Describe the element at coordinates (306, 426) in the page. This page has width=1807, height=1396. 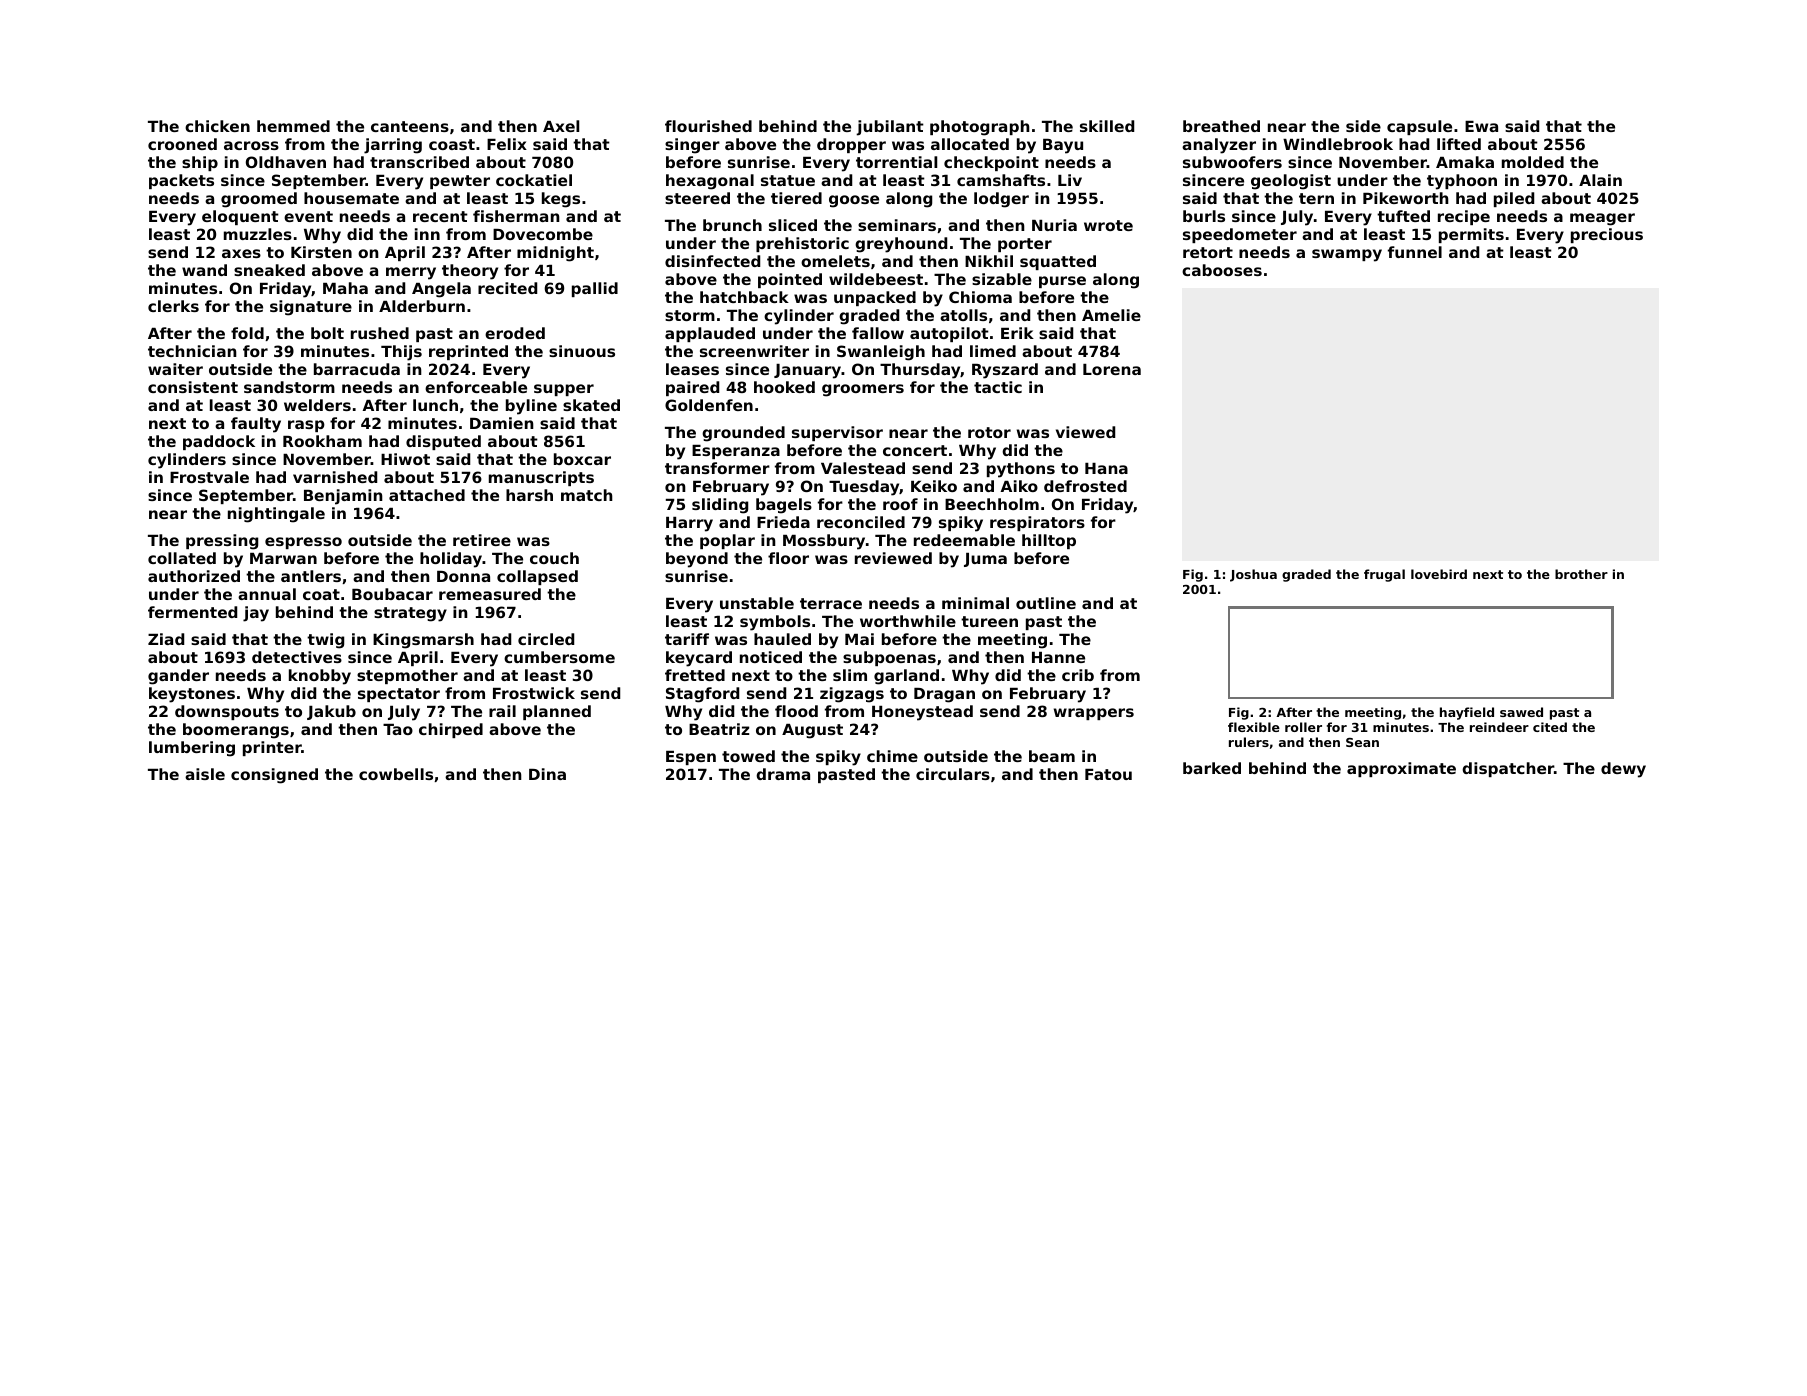
I see `rasp` at that location.
